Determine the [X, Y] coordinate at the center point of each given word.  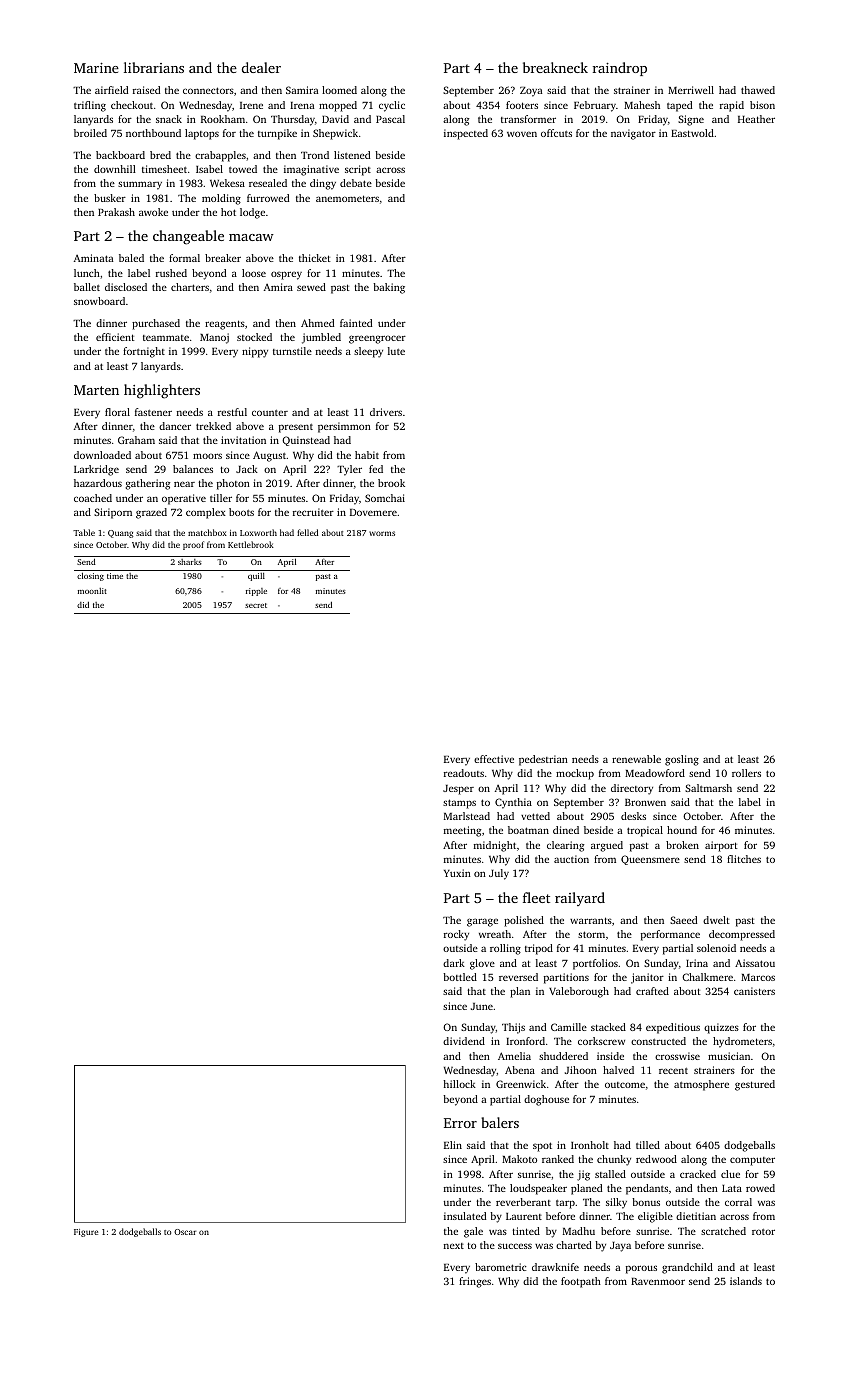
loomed [339, 90]
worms [382, 533]
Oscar [185, 1232]
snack [169, 119]
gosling [682, 760]
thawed [758, 90]
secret [256, 605]
